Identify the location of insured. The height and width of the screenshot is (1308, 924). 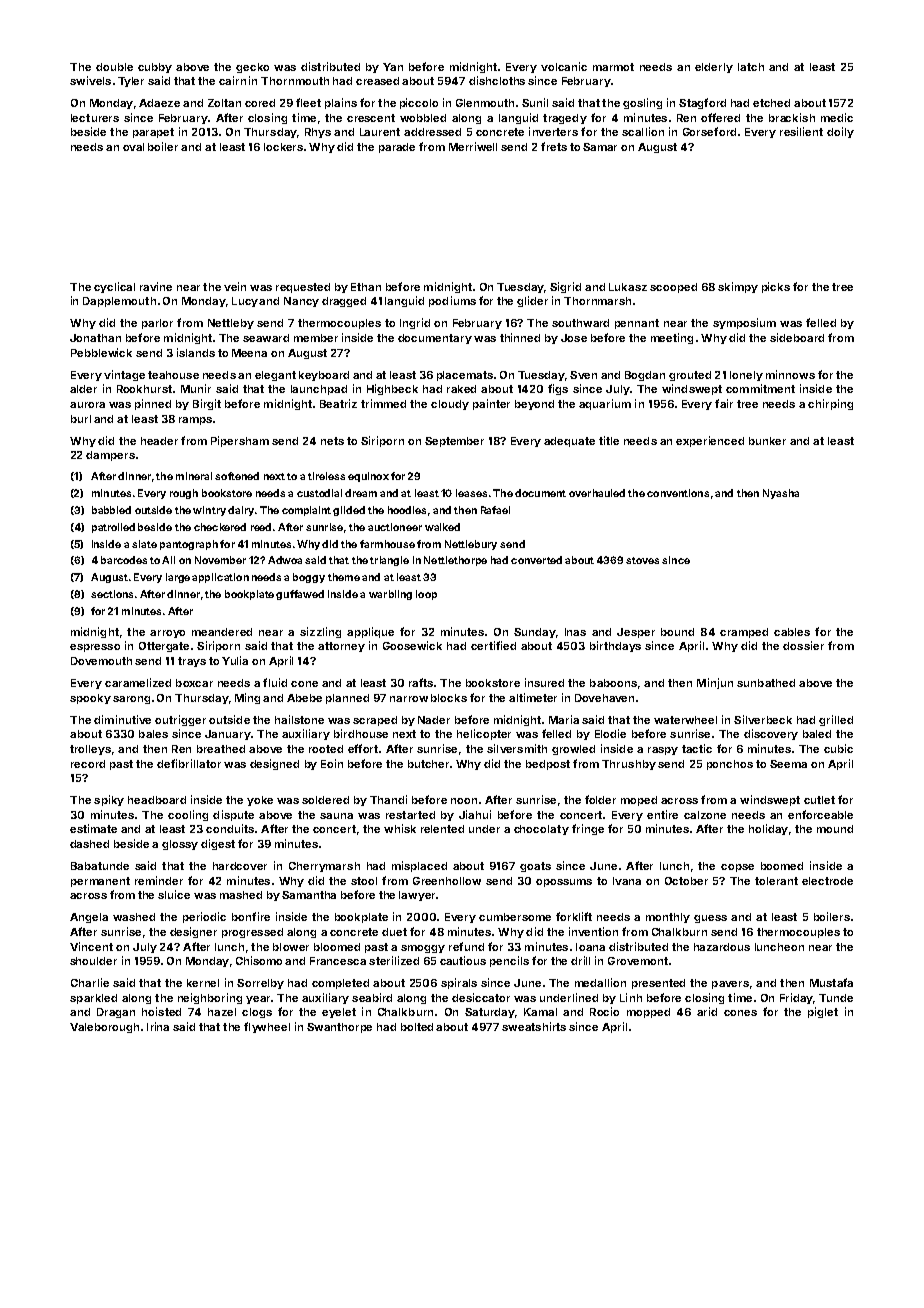
(544, 682).
